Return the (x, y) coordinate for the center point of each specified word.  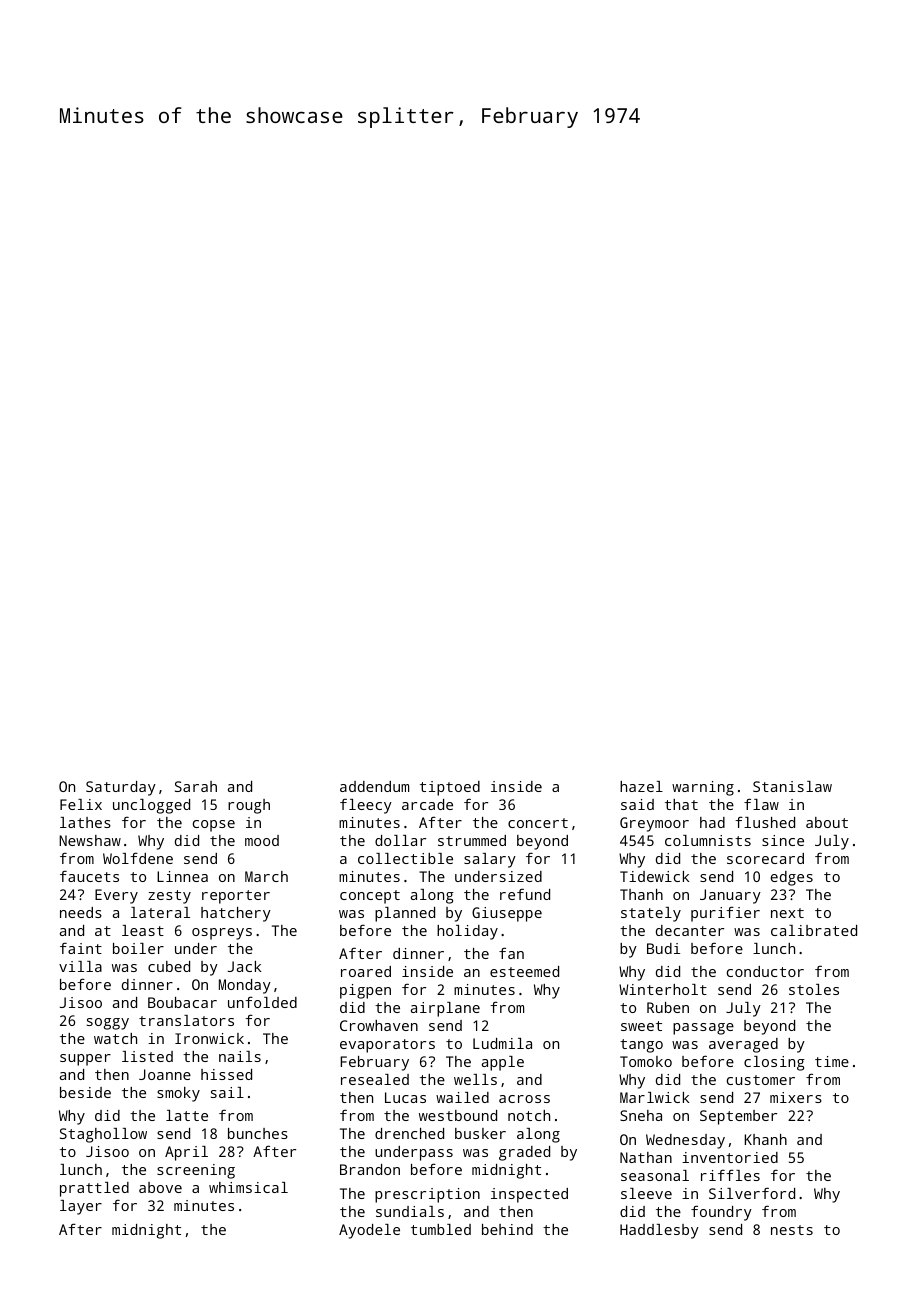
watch (115, 1038)
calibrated (814, 930)
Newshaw (90, 840)
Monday (245, 986)
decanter (690, 930)
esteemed (524, 971)
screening (196, 1171)
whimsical (248, 1187)
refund (525, 894)
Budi (663, 948)
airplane (445, 1009)
